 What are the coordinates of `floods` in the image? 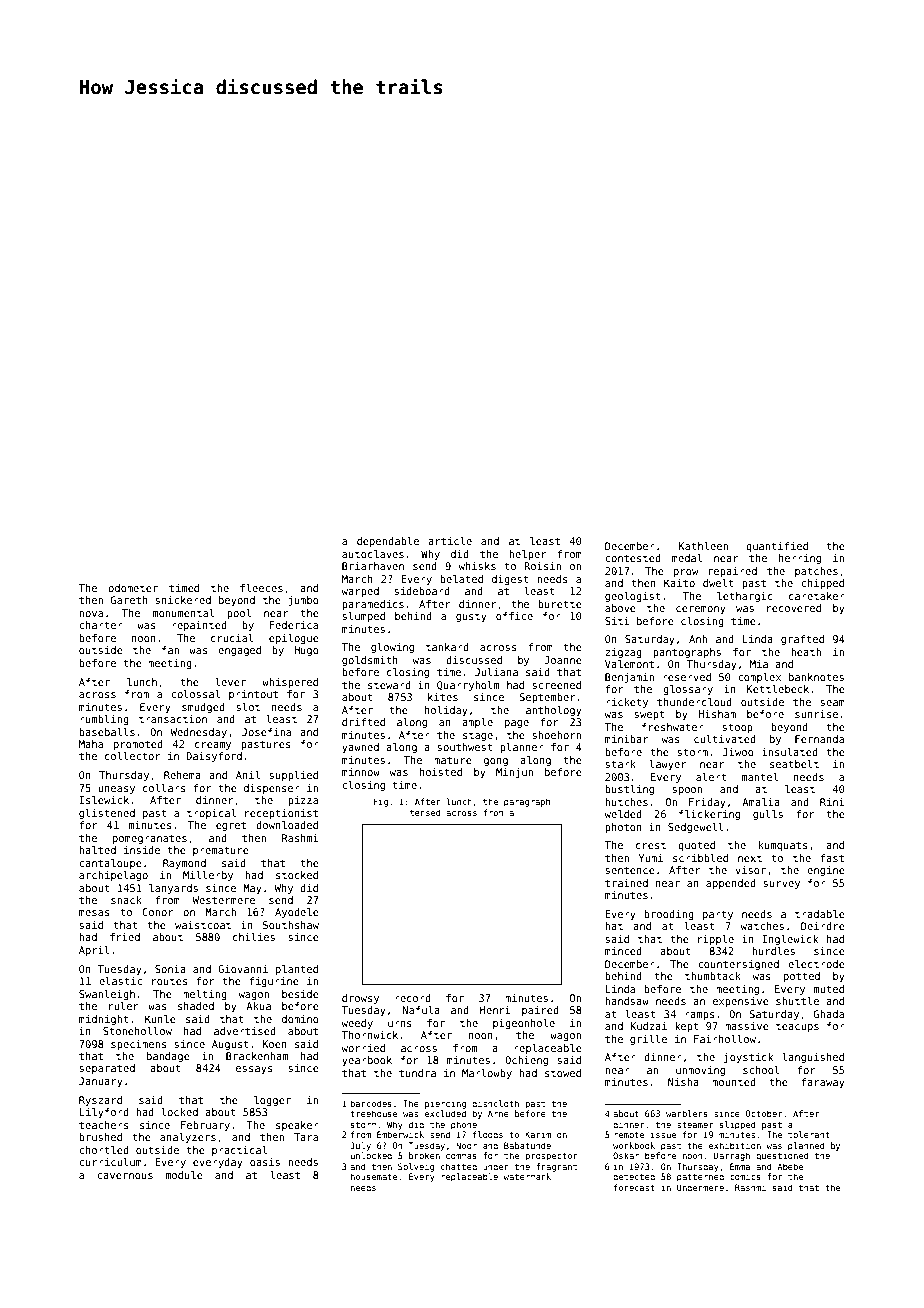 It's located at (488, 1134).
